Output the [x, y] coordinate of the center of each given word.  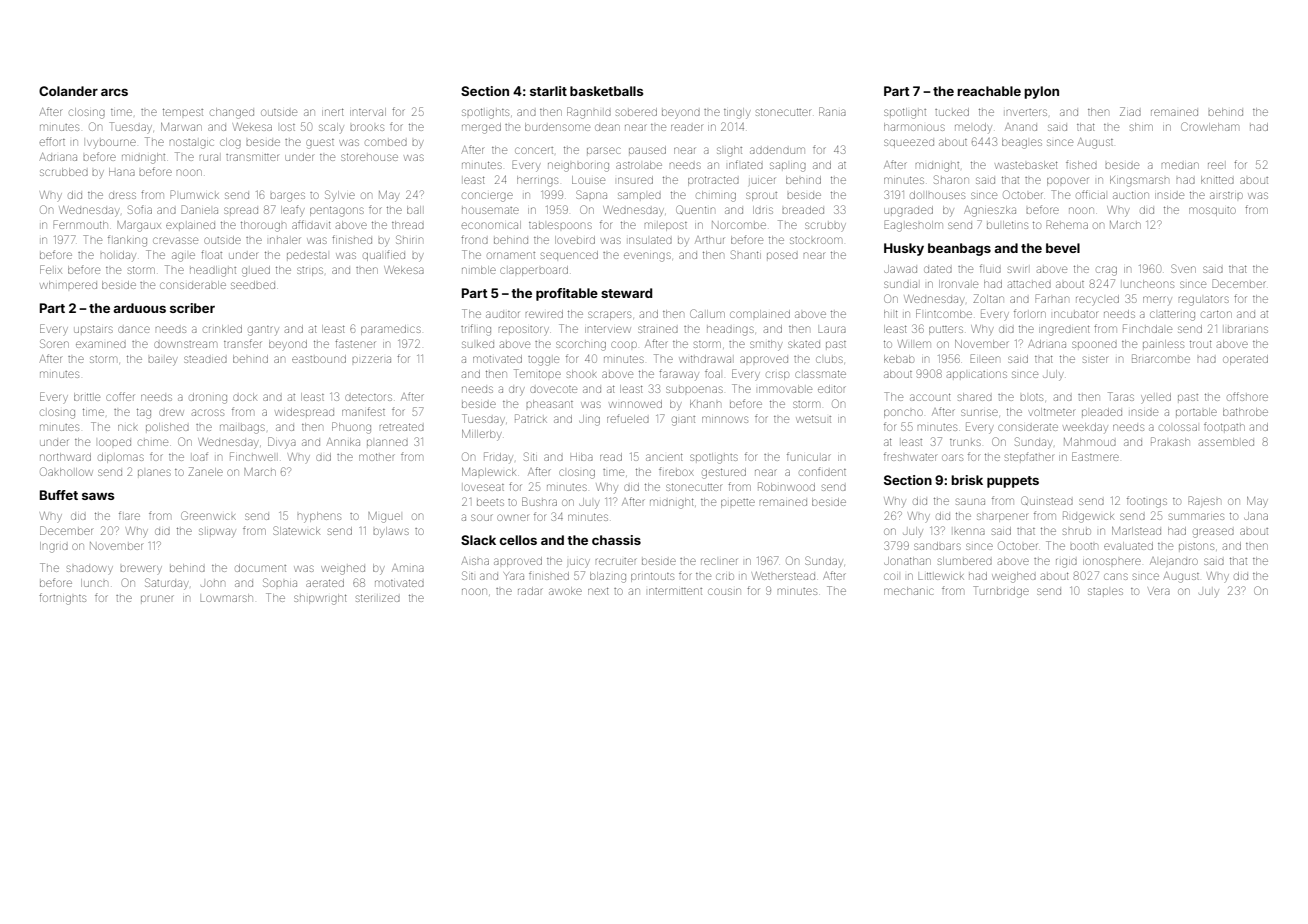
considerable [193, 285]
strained [658, 329]
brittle [87, 397]
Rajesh [1204, 501]
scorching [581, 346]
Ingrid [54, 547]
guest [320, 144]
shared [975, 397]
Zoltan [988, 298]
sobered [636, 112]
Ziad [1130, 111]
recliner [719, 561]
